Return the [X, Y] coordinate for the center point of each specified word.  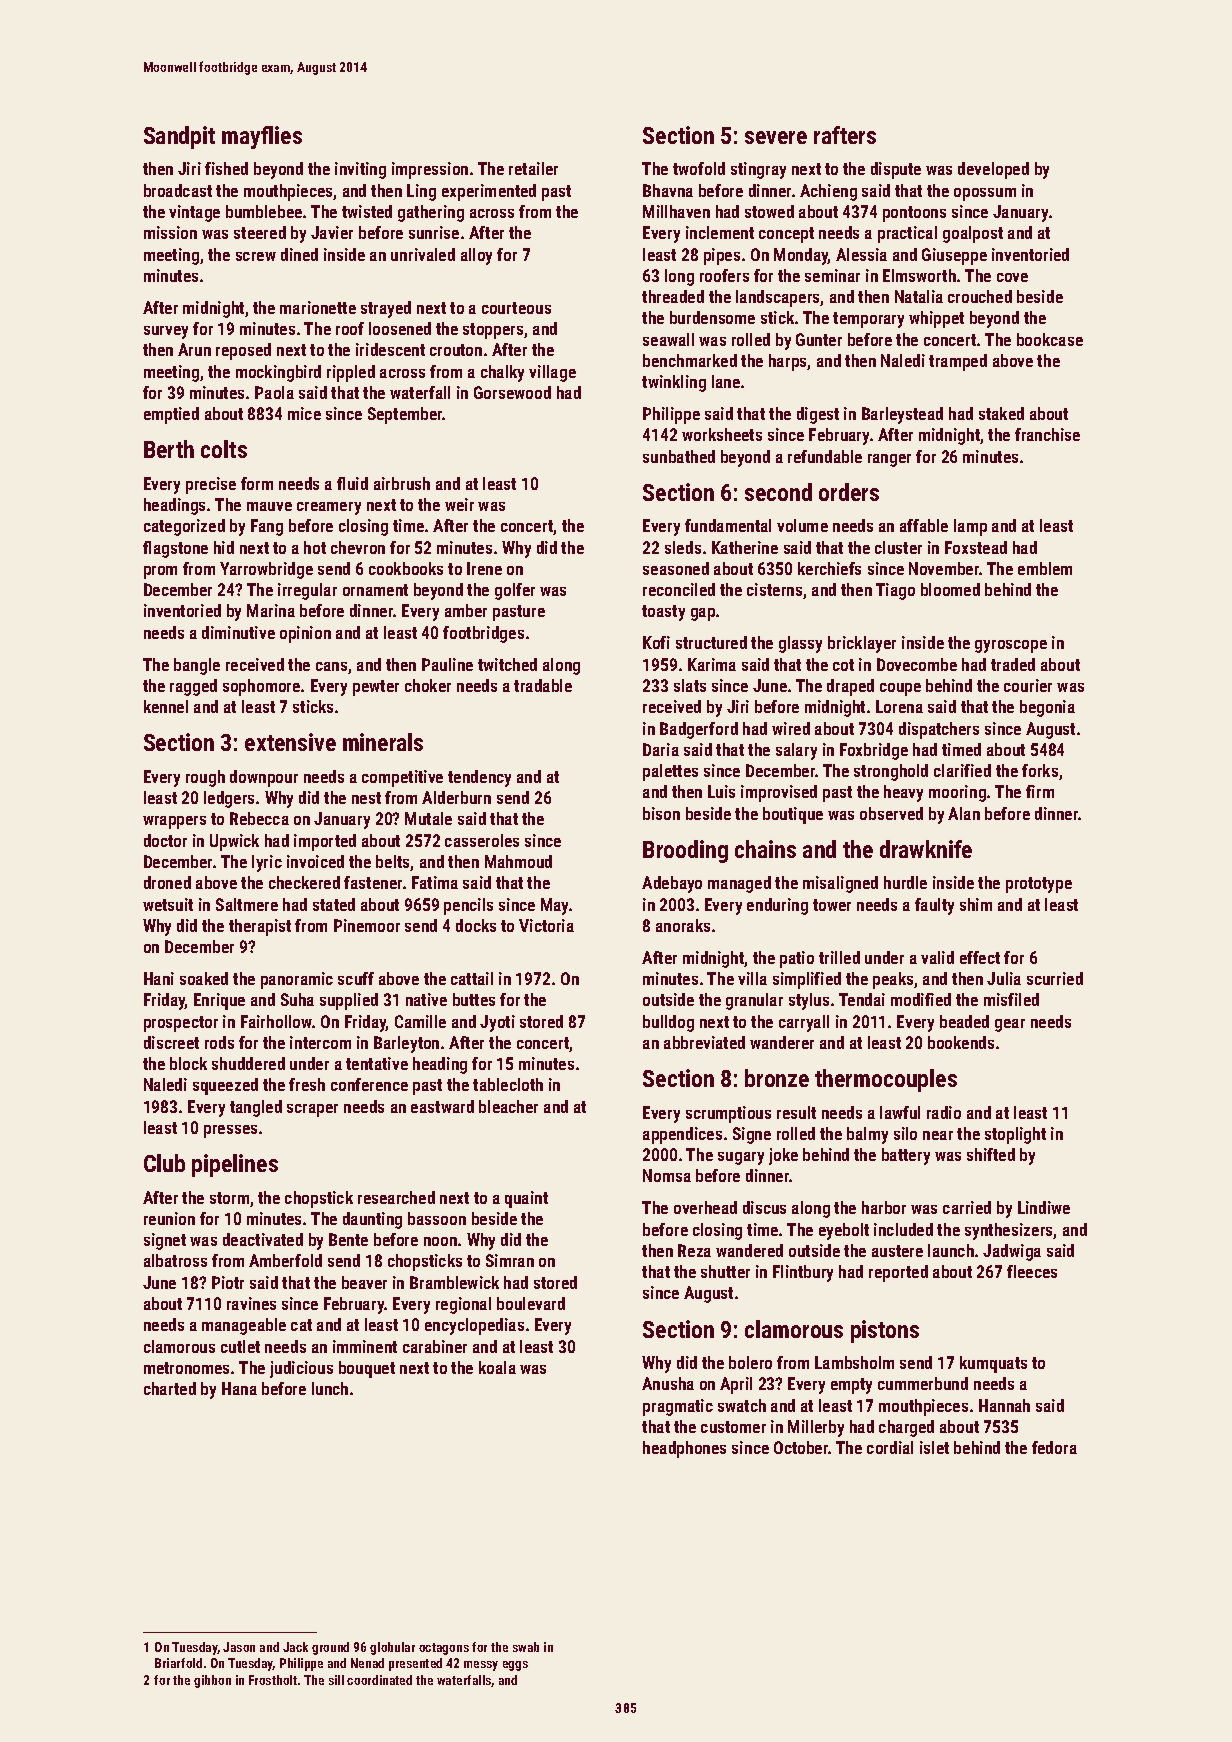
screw [256, 256]
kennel [166, 706]
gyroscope [1011, 646]
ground [330, 1648]
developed [993, 170]
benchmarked [690, 360]
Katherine [745, 547]
